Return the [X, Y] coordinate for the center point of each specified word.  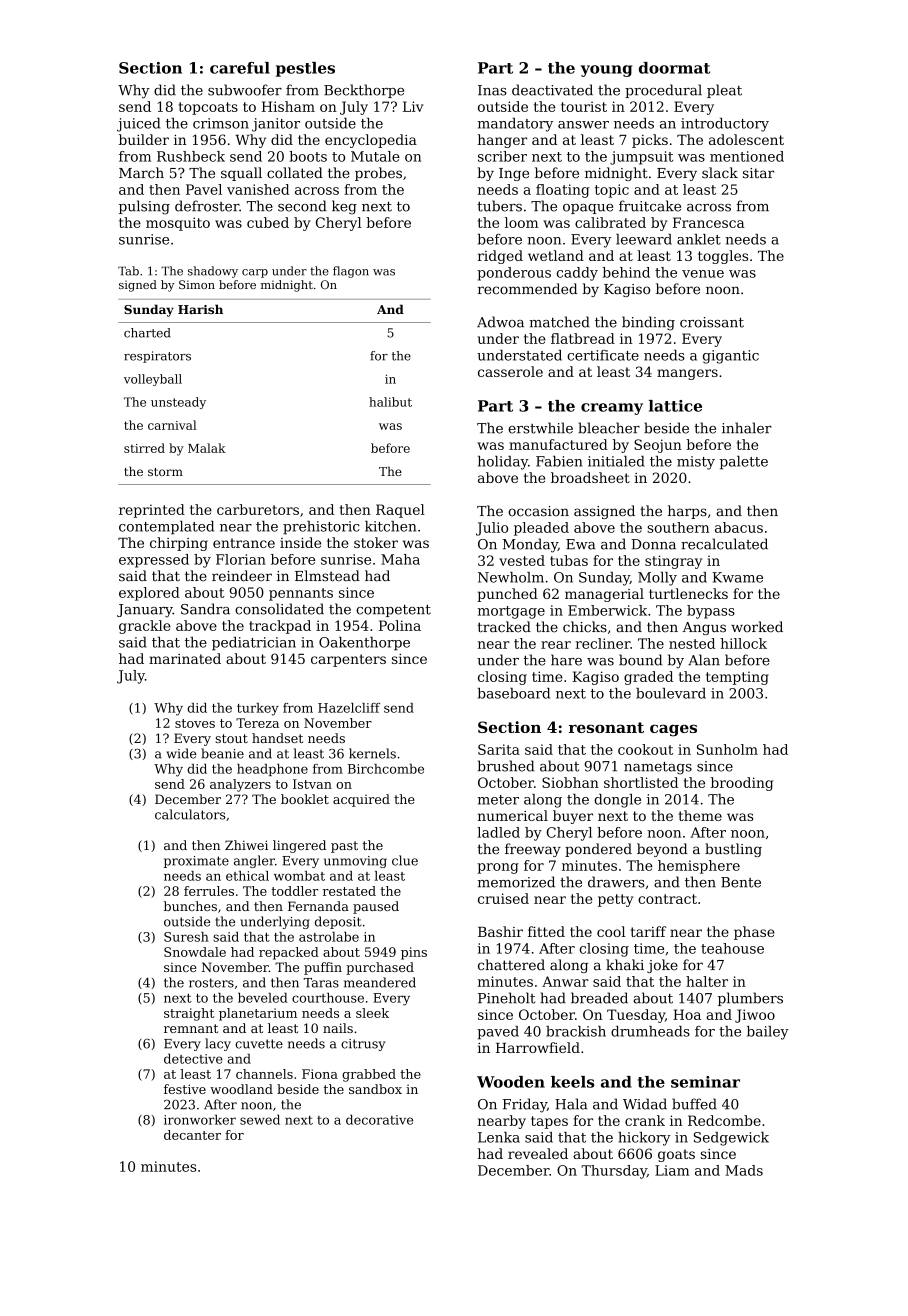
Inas [492, 90]
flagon [351, 272]
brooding [742, 784]
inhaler [747, 428]
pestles [305, 69]
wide [181, 753]
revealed [538, 1153]
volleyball [153, 380]
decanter [192, 1135]
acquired [361, 800]
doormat [674, 68]
